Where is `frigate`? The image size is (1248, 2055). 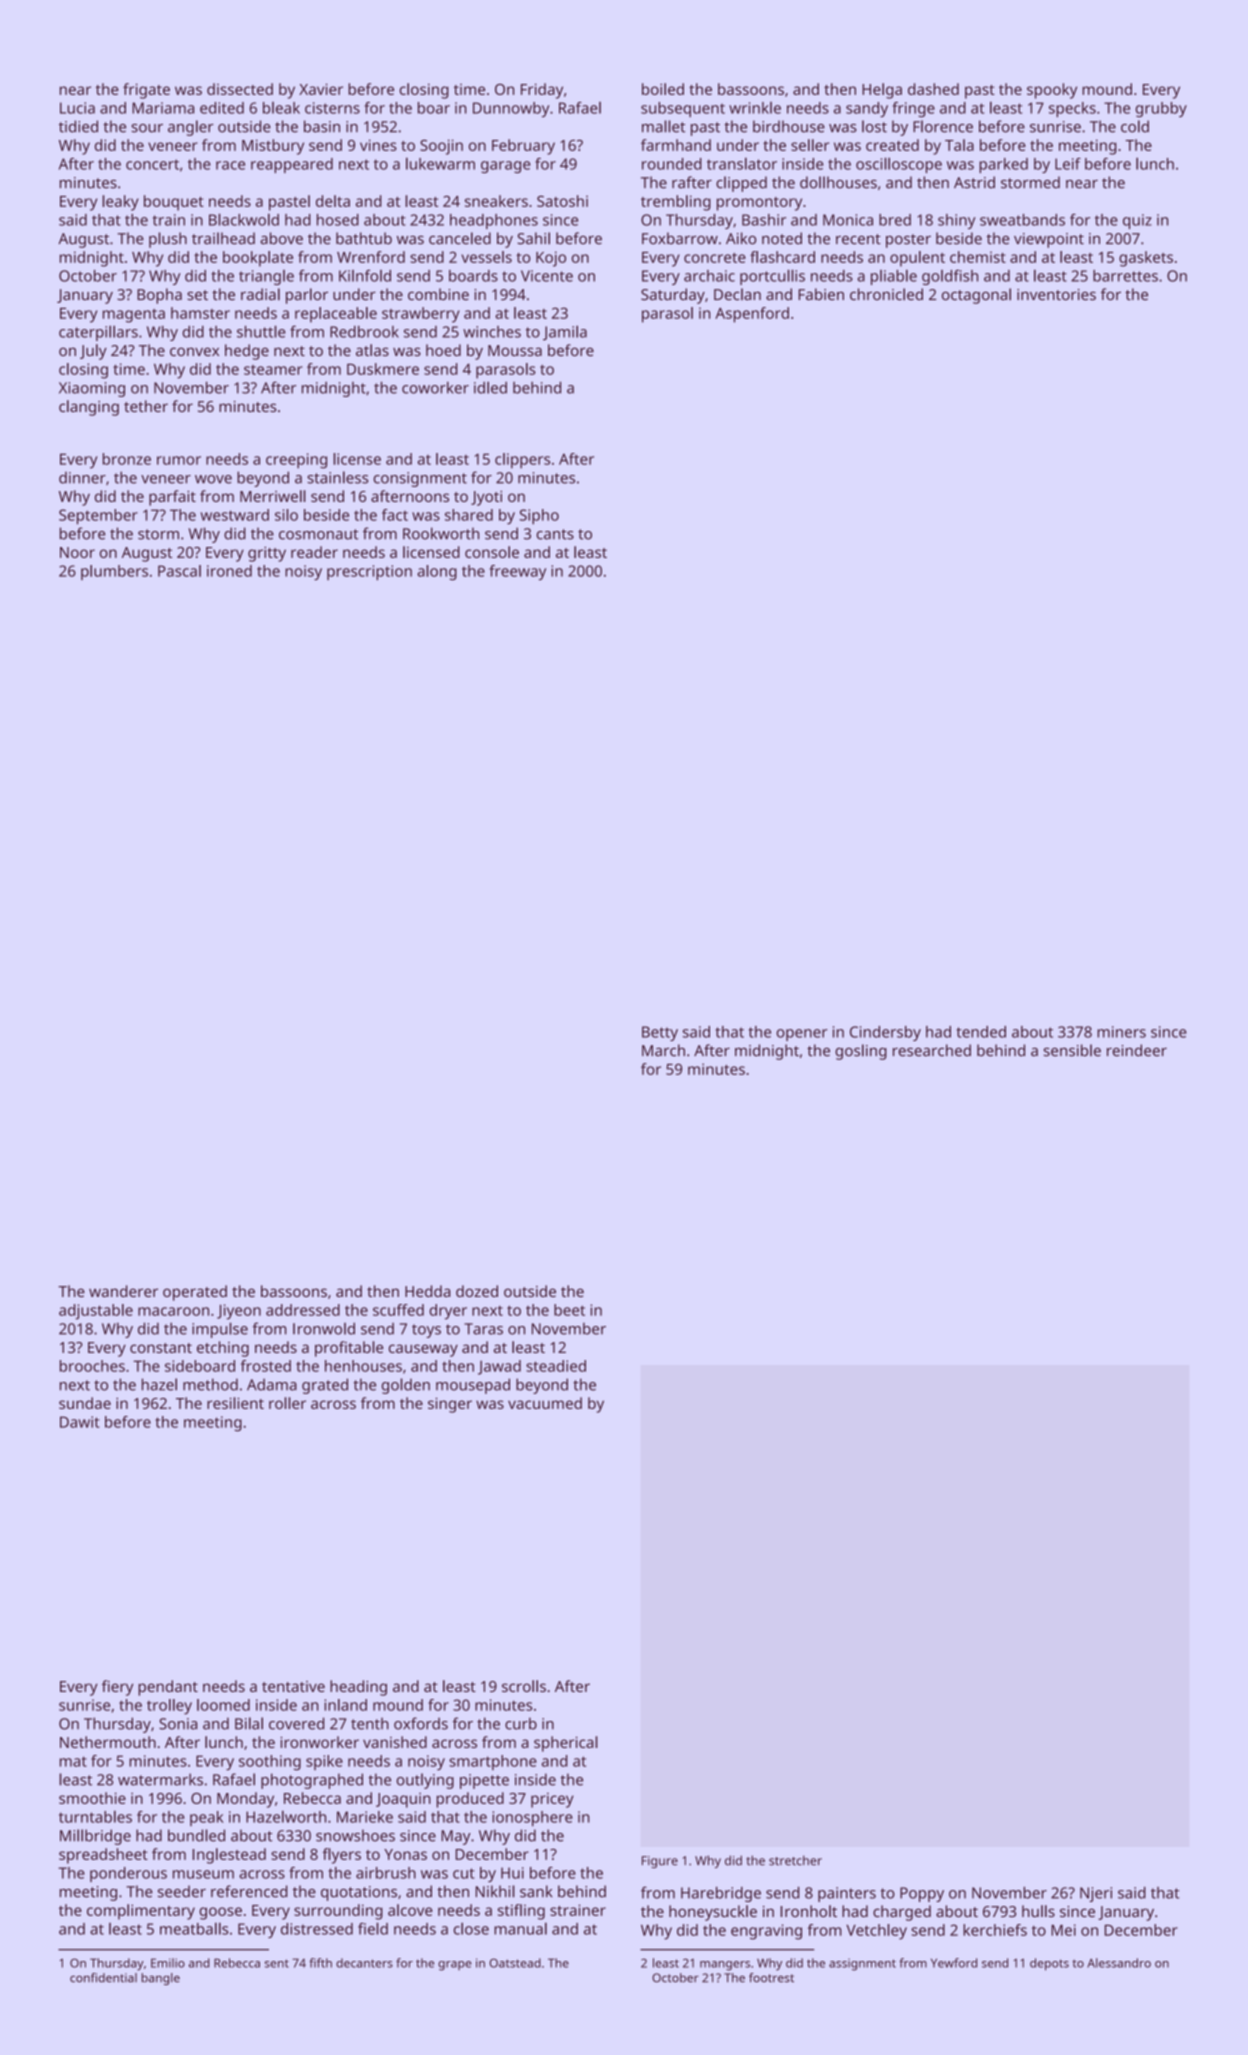 frigate is located at coordinates (146, 91).
